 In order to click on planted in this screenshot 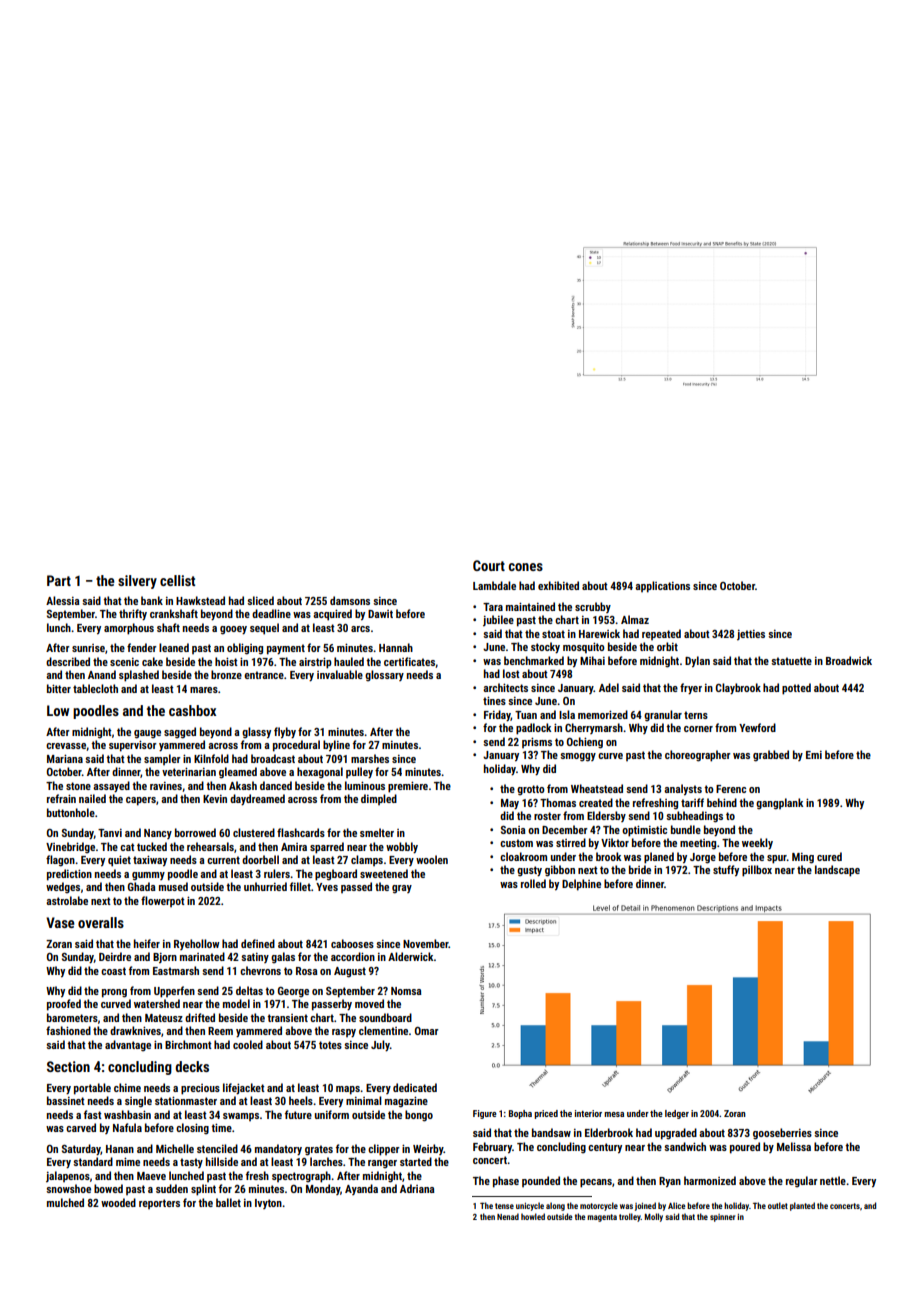, I will do `click(802, 1206)`.
